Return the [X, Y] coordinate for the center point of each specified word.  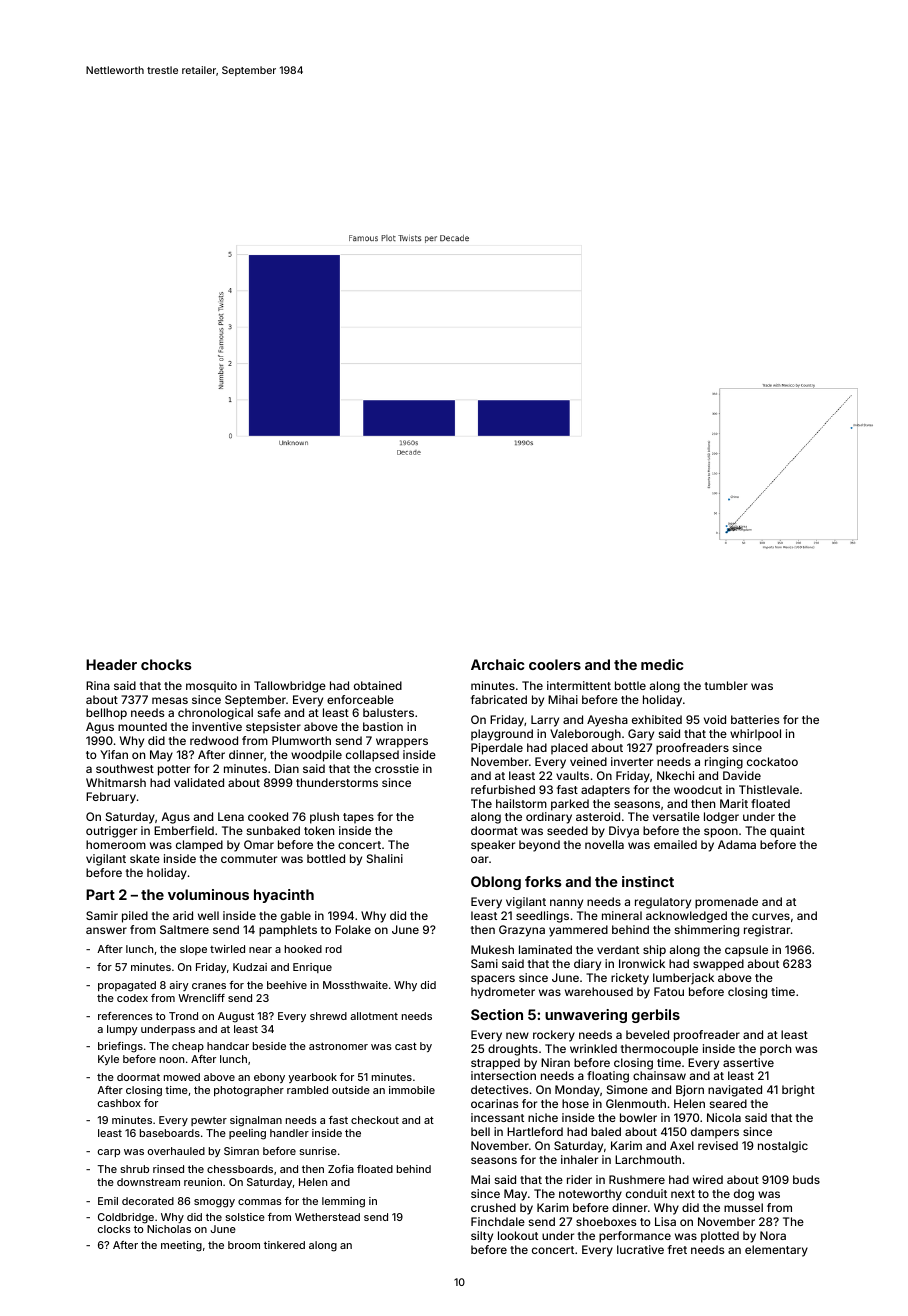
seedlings [542, 917]
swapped [718, 965]
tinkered [284, 1245]
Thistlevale [769, 789]
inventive [217, 726]
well [208, 915]
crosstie [397, 768]
